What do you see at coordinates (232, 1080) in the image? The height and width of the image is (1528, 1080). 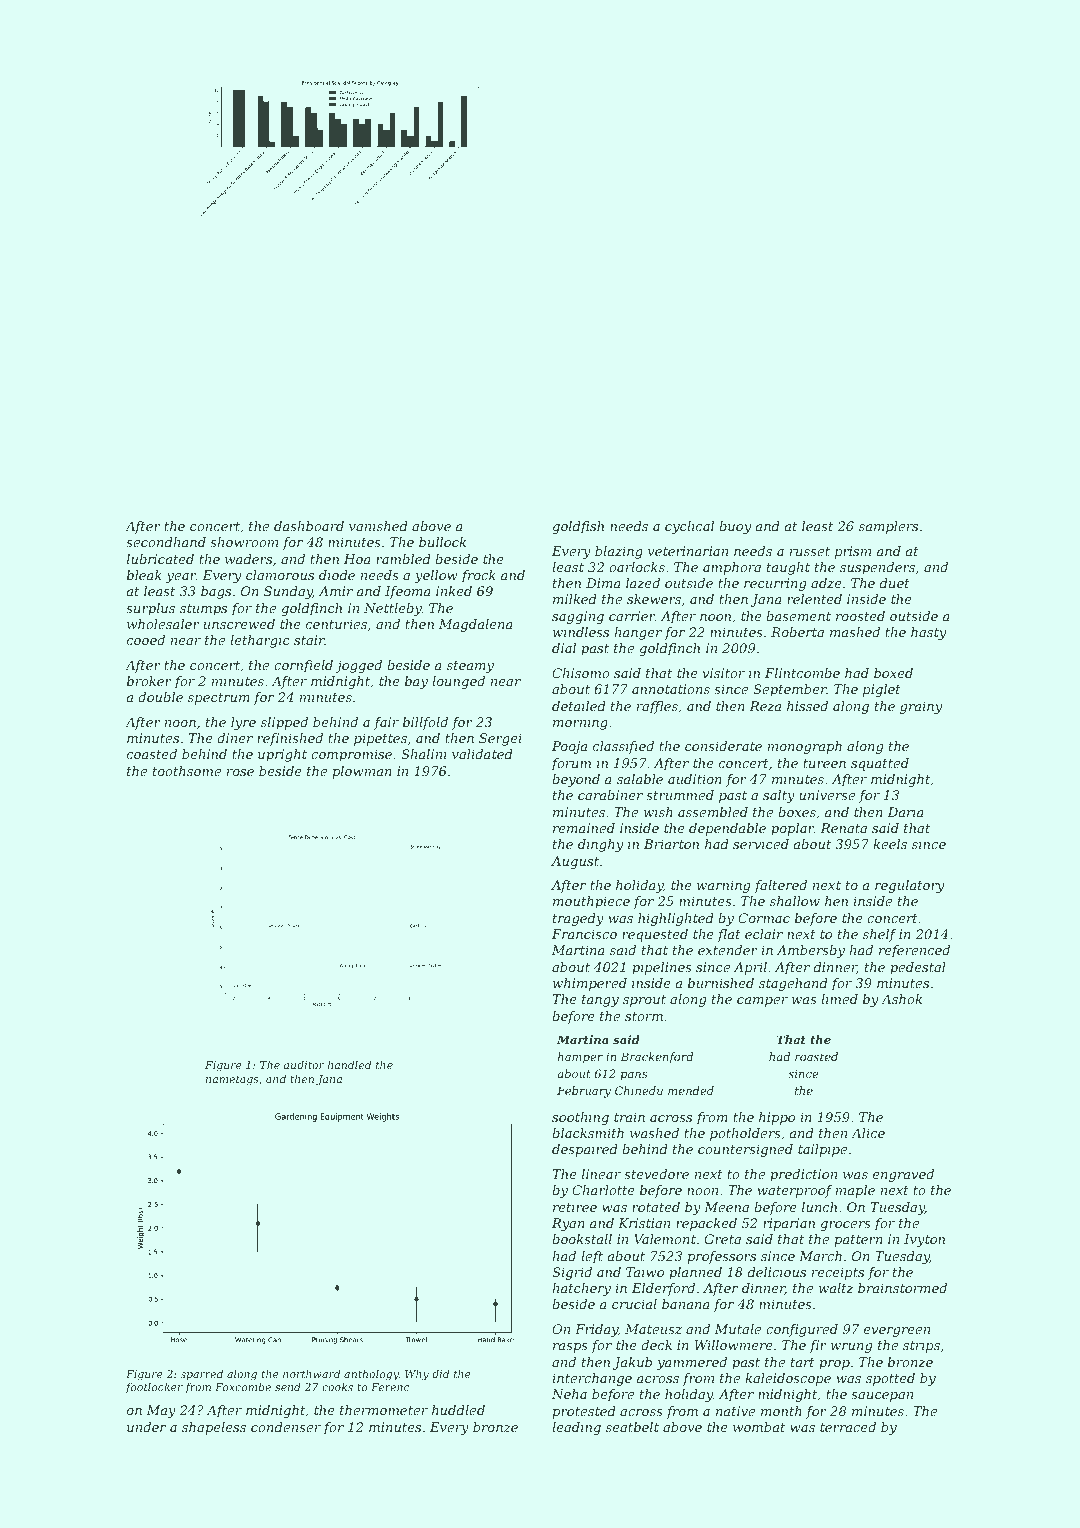 I see `nametags` at bounding box center [232, 1080].
